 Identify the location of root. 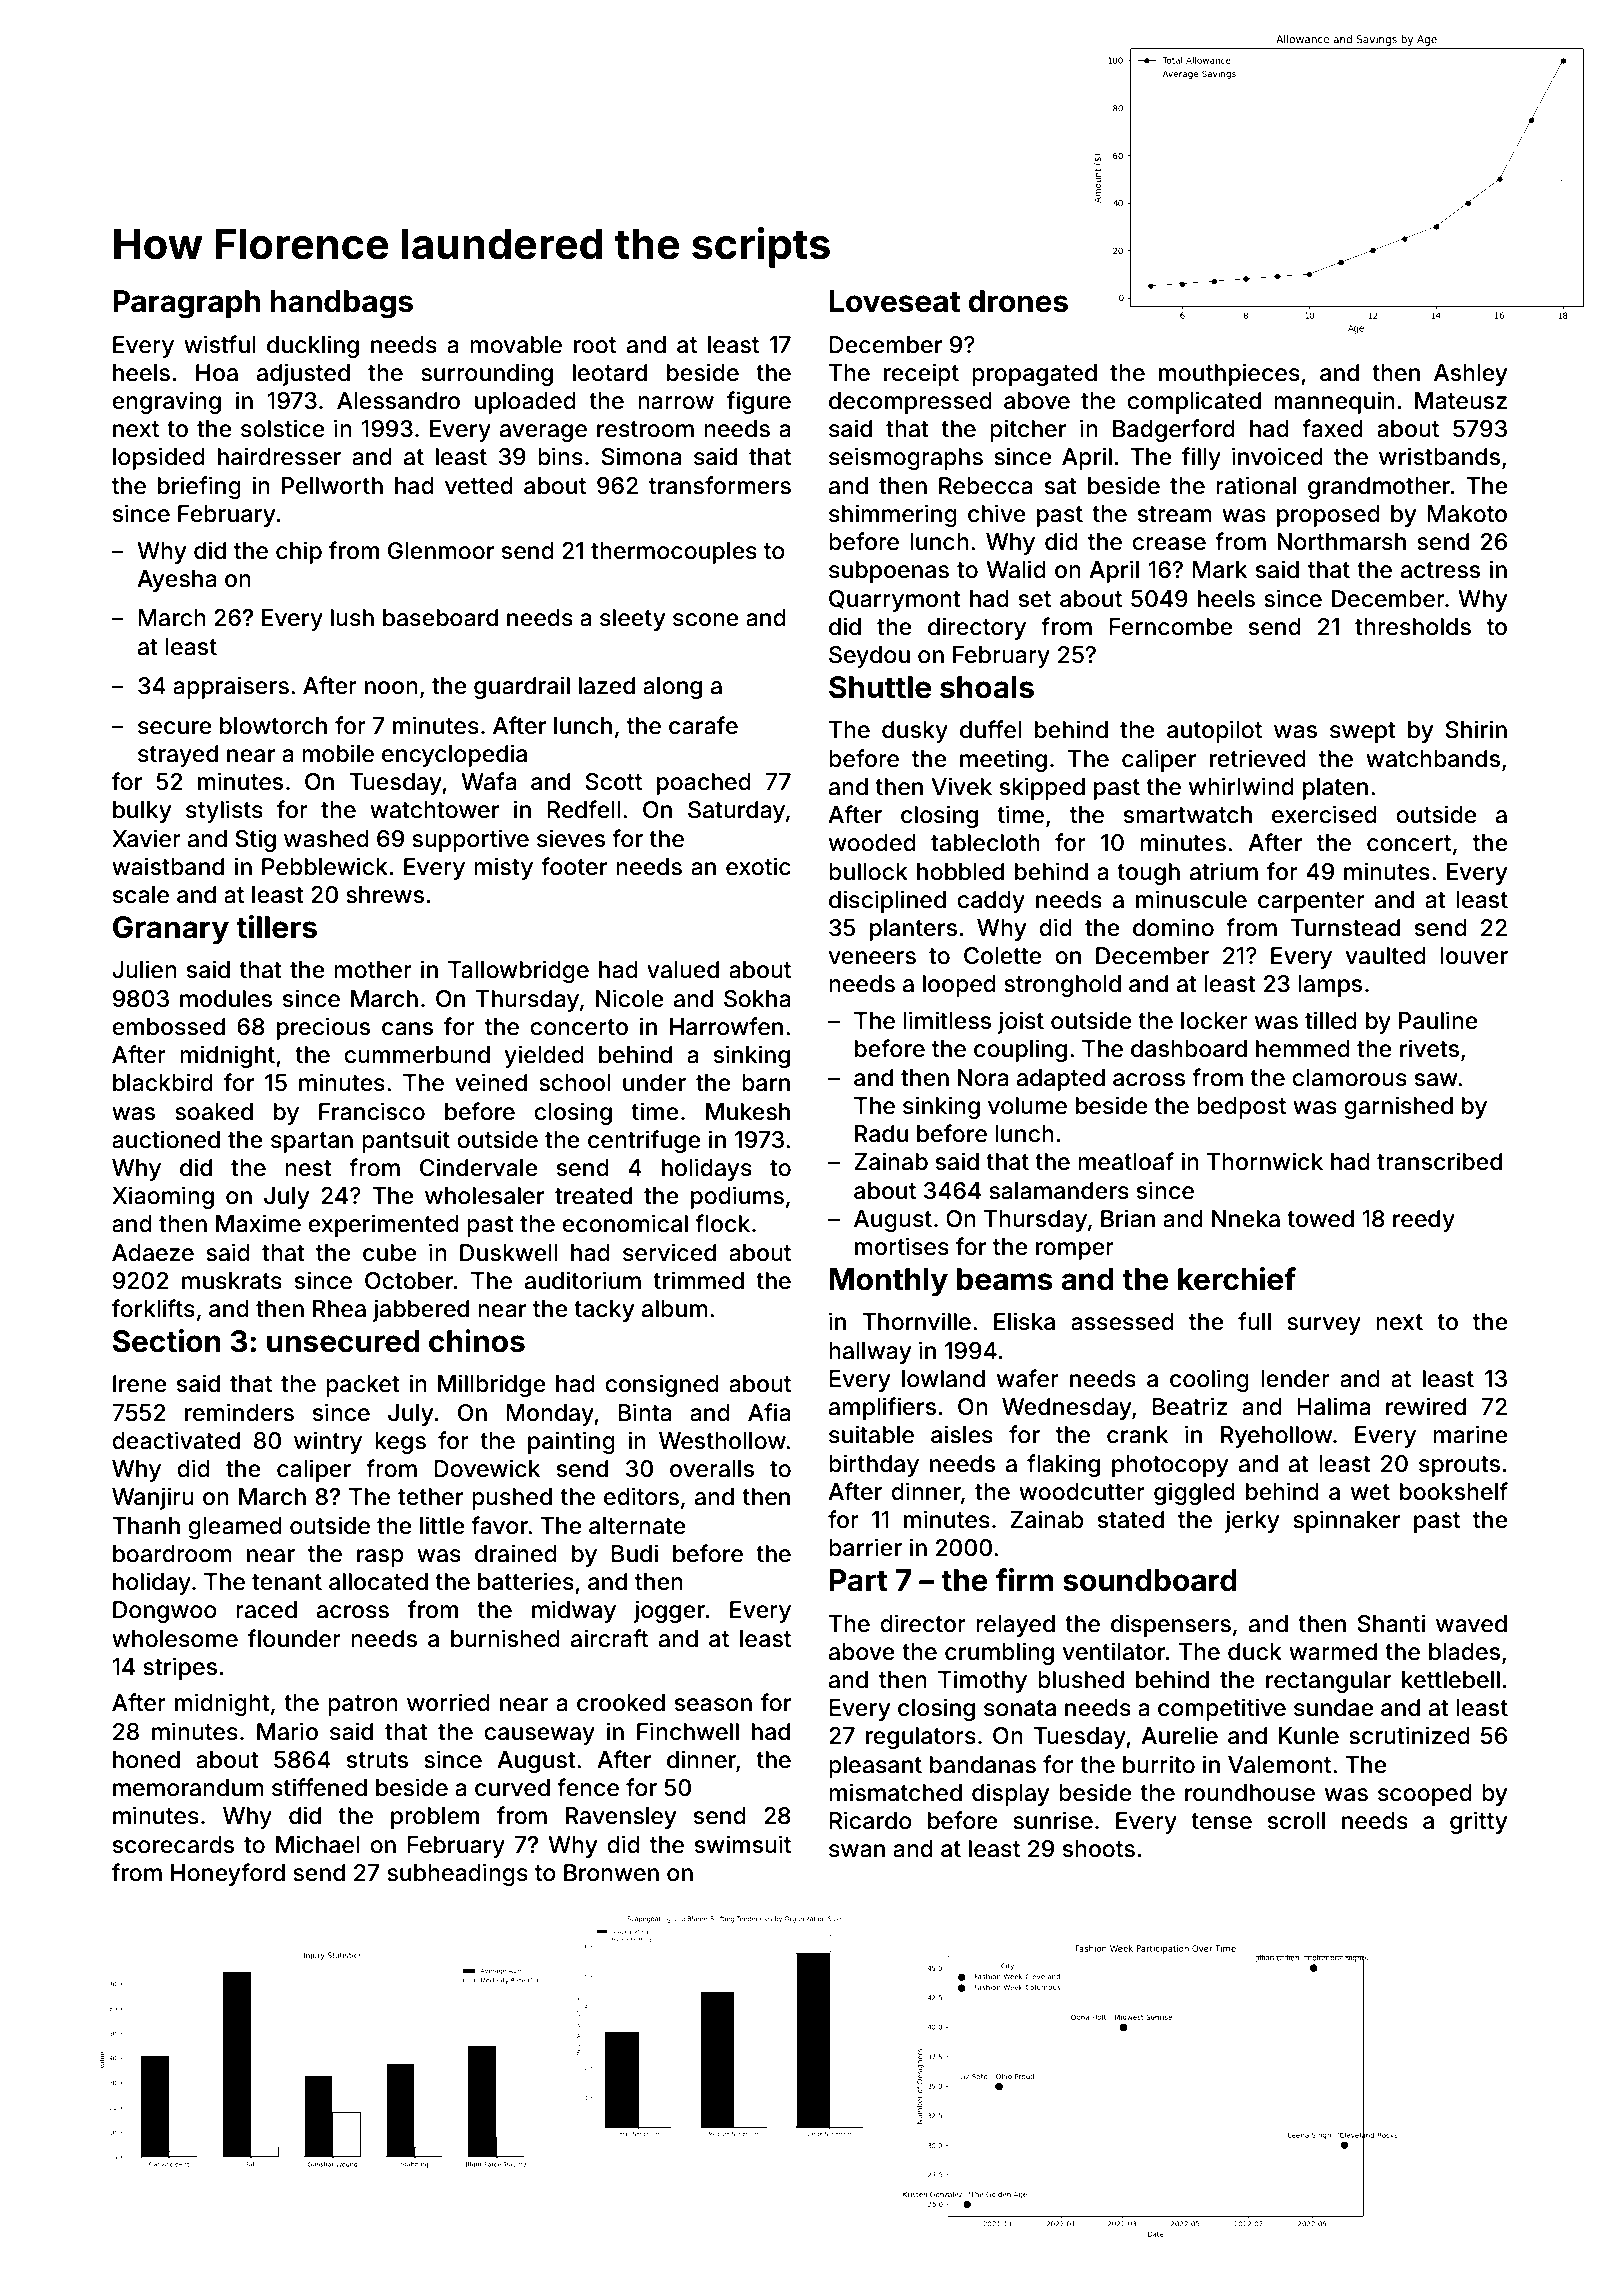
(595, 345).
